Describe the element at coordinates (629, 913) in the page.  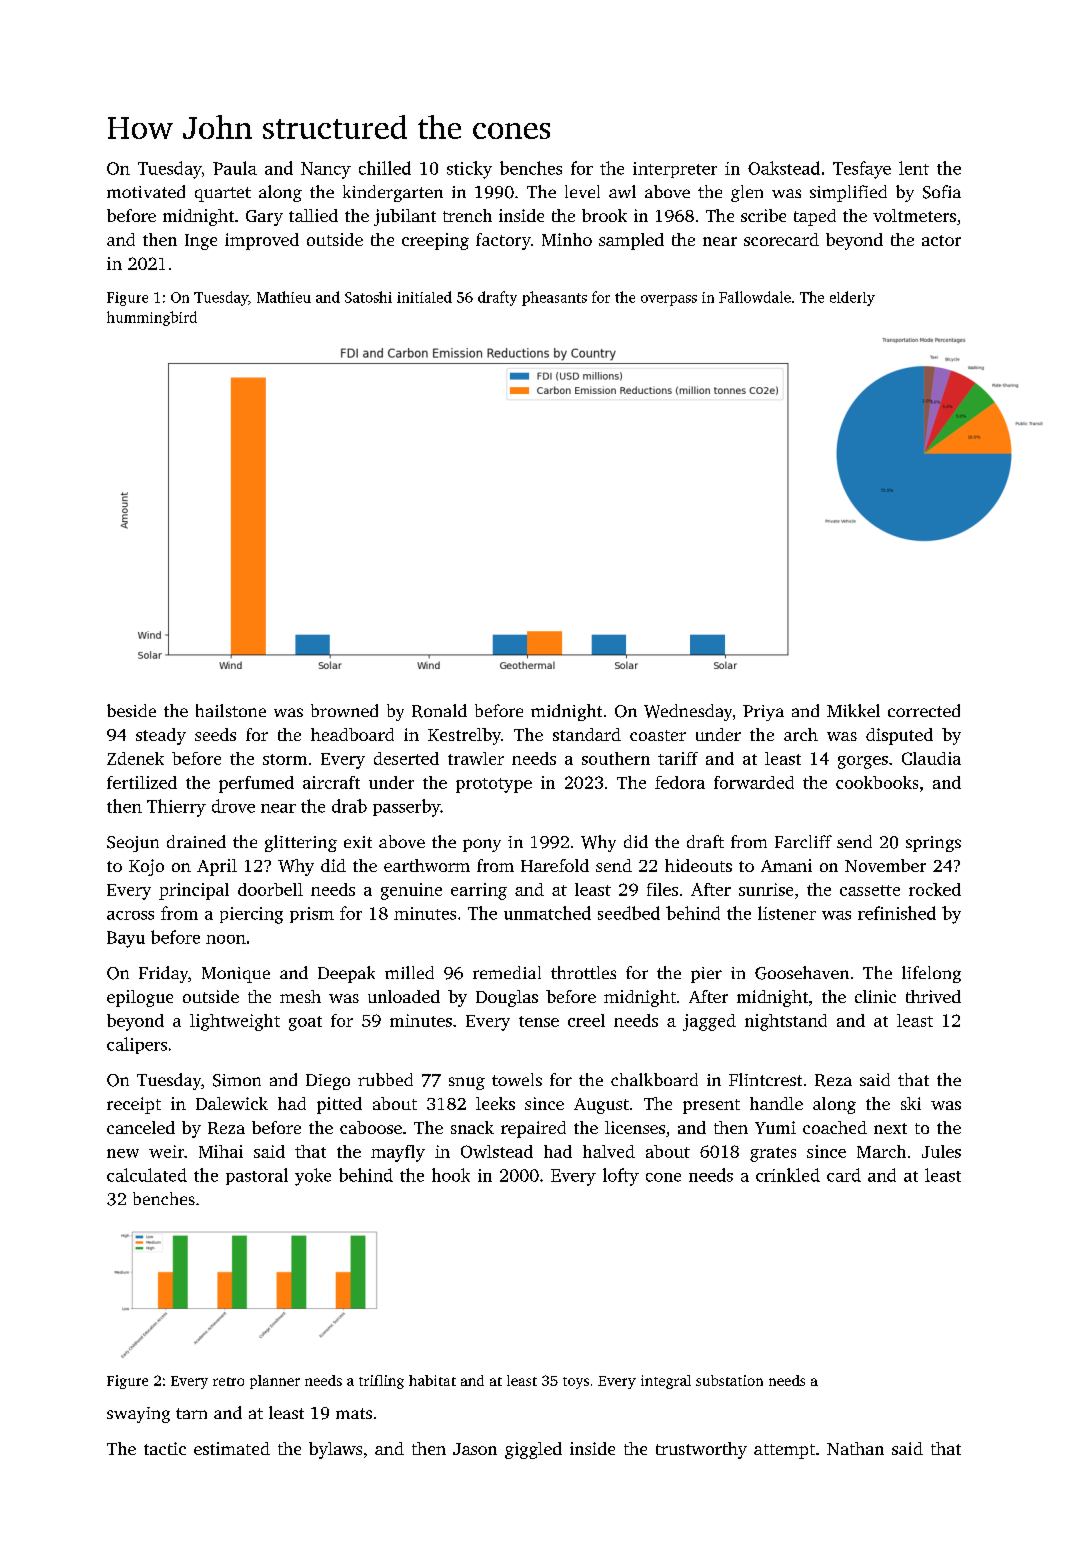
I see `seedbed` at that location.
